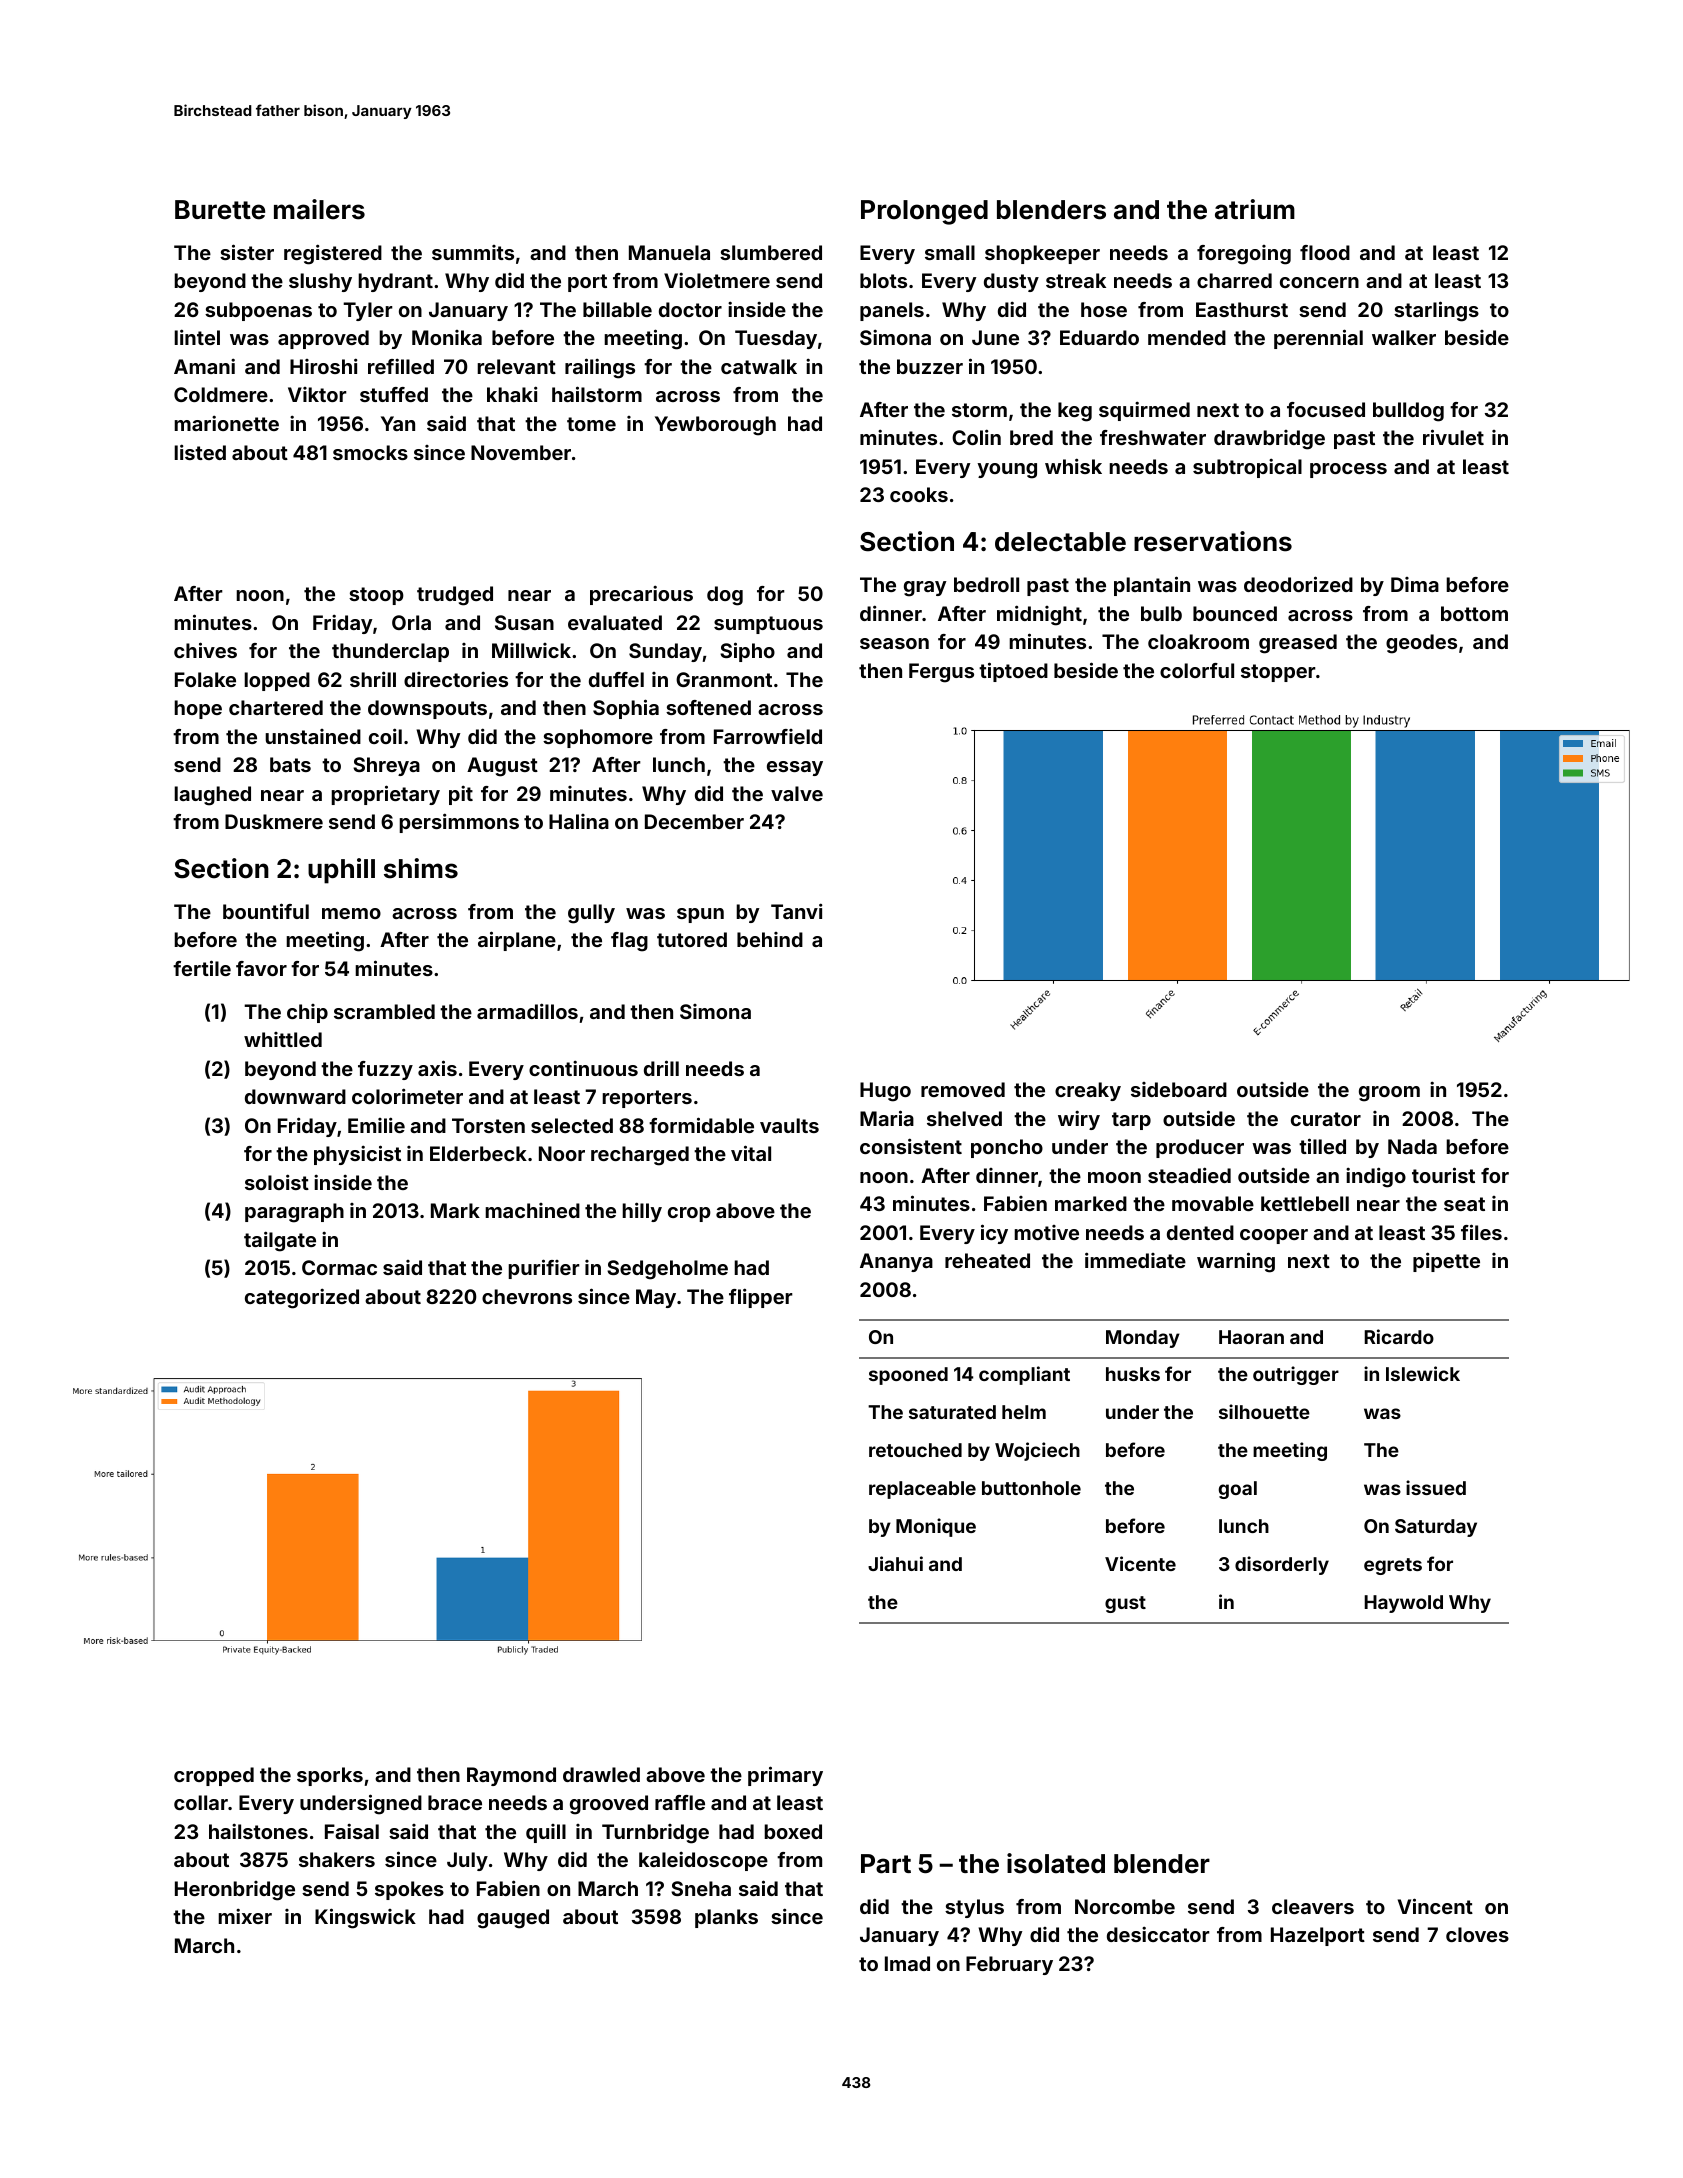 Image resolution: width=1683 pixels, height=2178 pixels. Describe the element at coordinates (796, 911) in the page. I see `Tanvi` at that location.
